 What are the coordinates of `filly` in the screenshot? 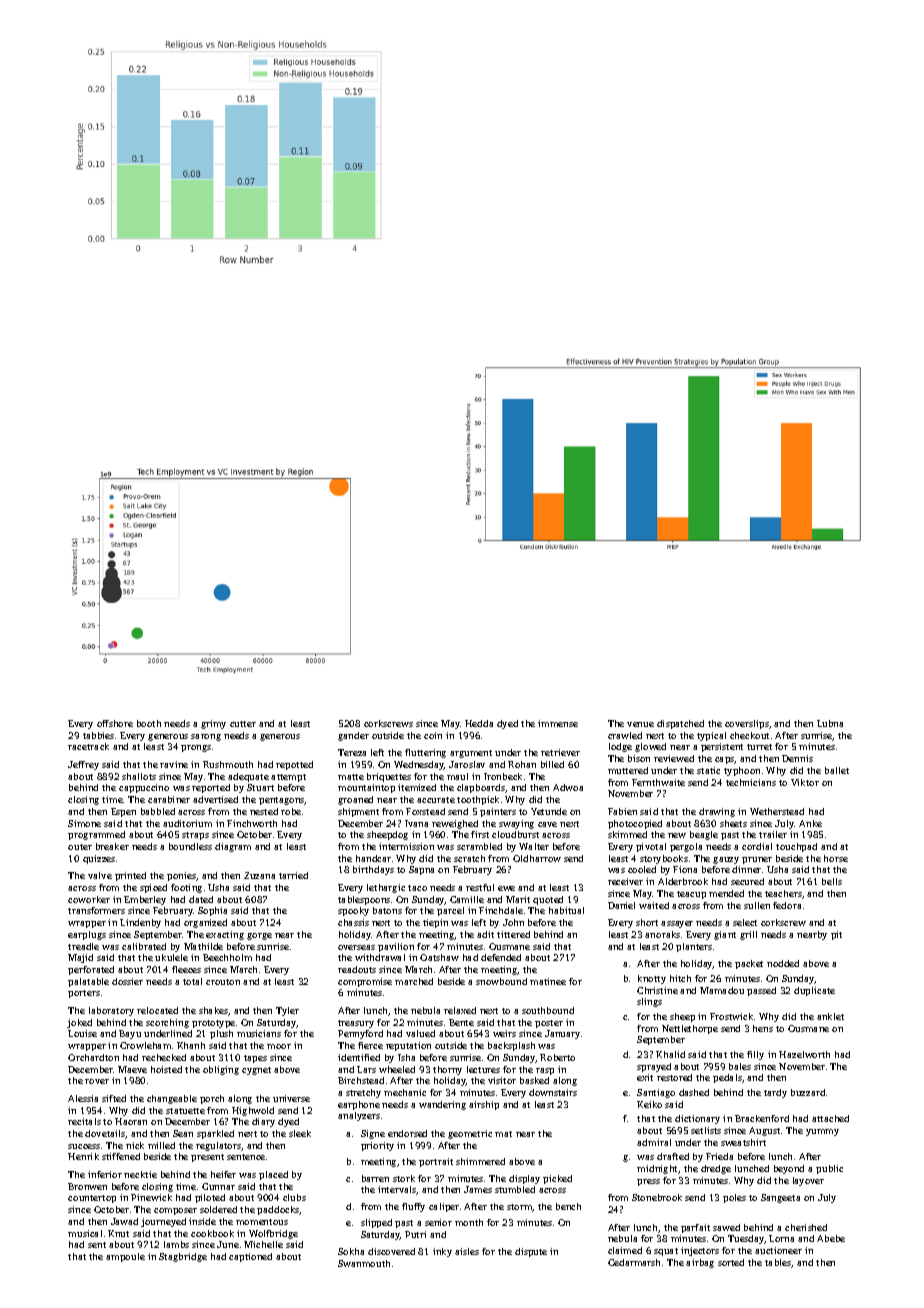 It's located at (755, 1055).
